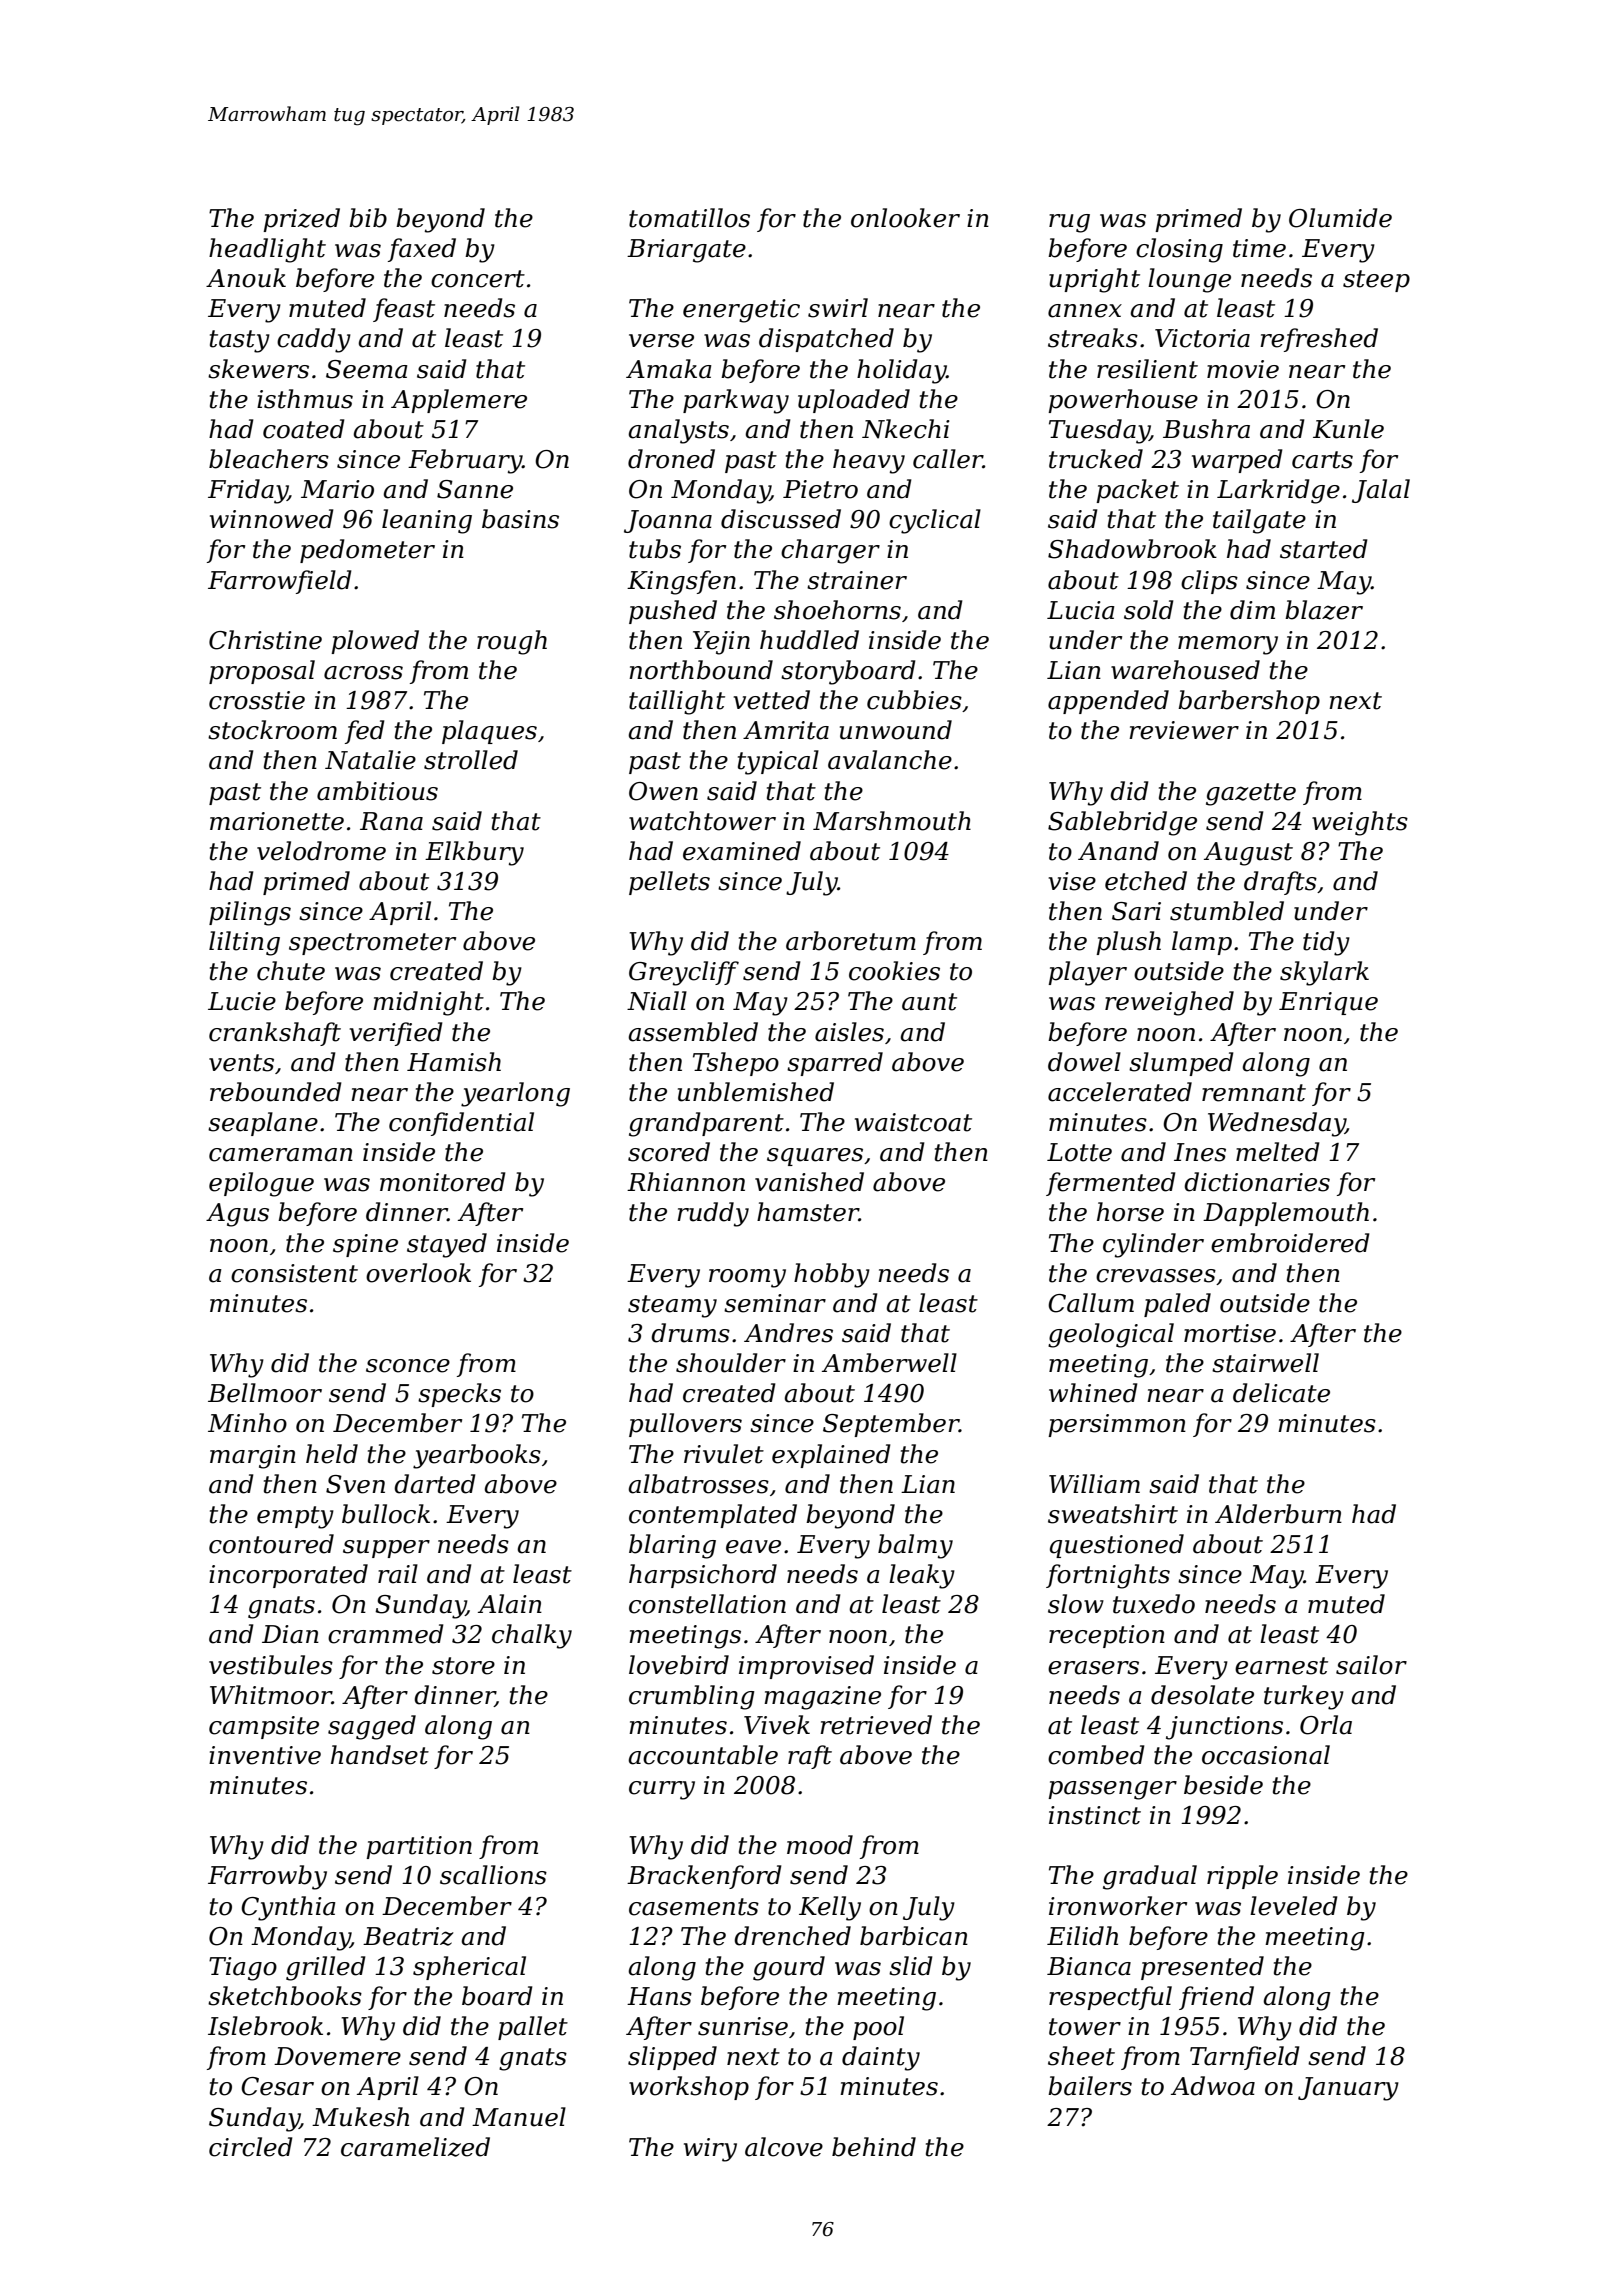 This page has height=2292, width=1620. I want to click on barbershop, so click(1249, 702).
